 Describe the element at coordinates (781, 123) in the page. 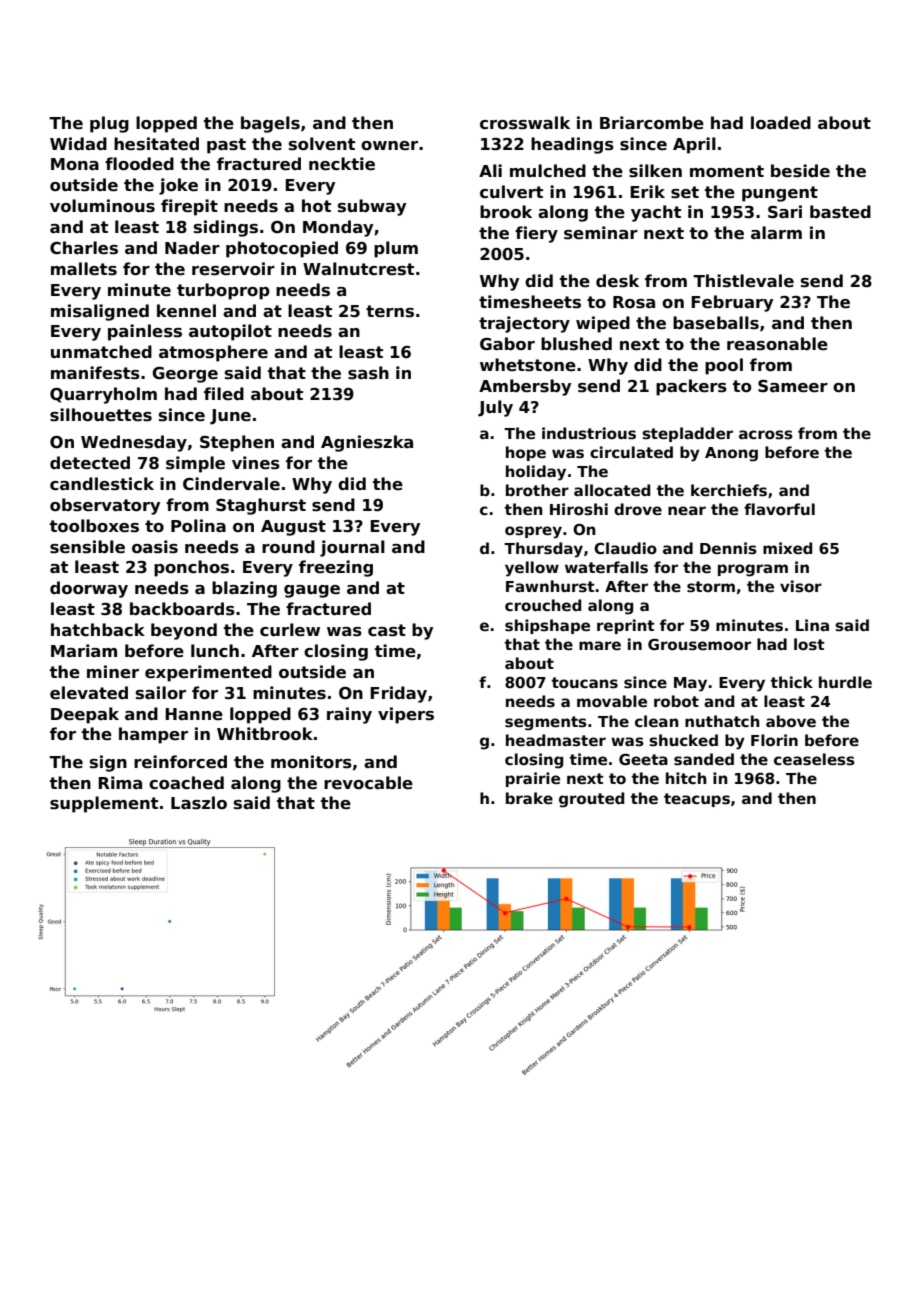

I see `loaded` at that location.
